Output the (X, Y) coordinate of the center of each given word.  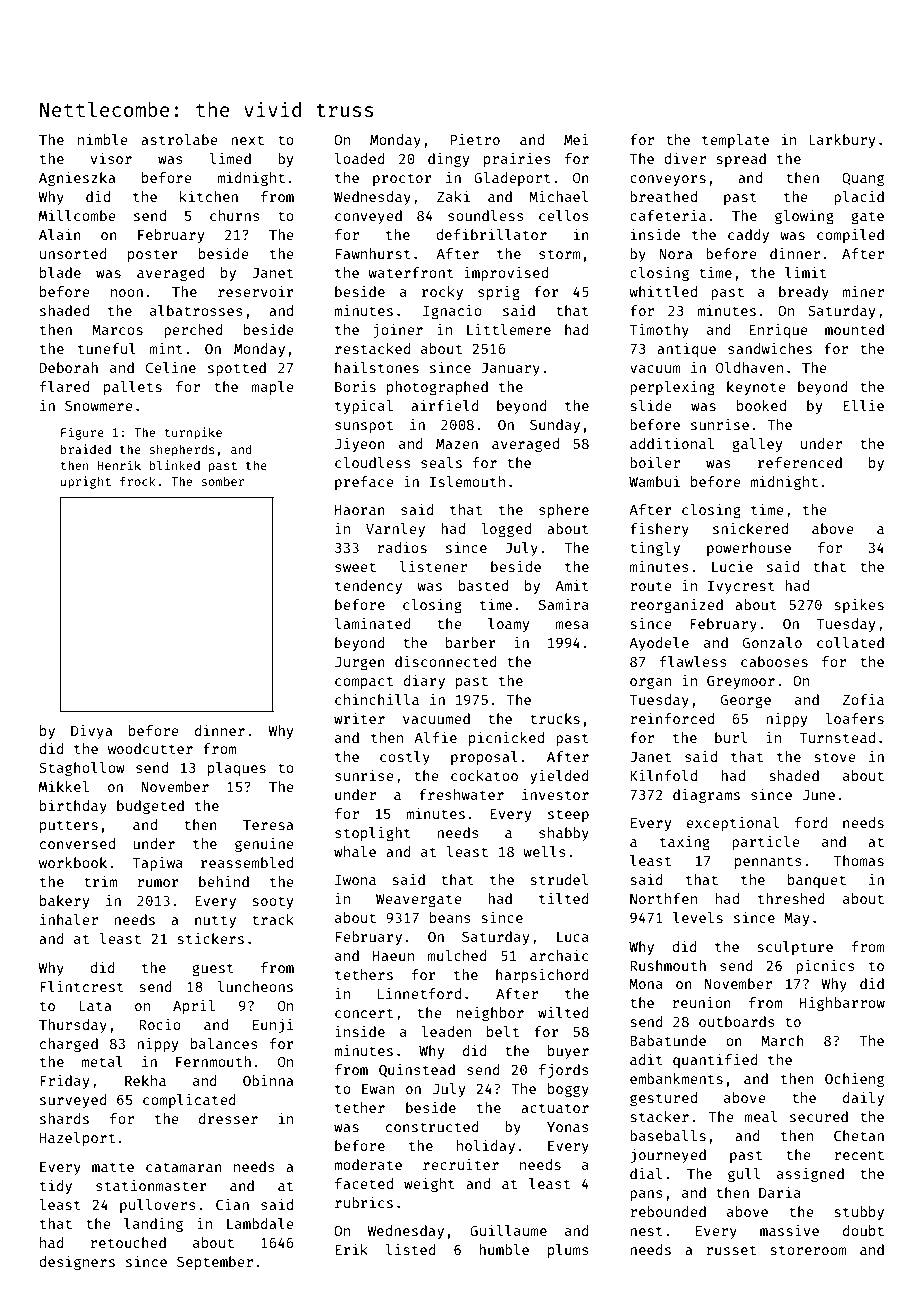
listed (411, 1249)
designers (77, 1263)
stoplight (373, 834)
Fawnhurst (373, 253)
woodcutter (150, 748)
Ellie (863, 405)
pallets (133, 388)
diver (685, 158)
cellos (563, 215)
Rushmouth (668, 965)
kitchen (209, 196)
